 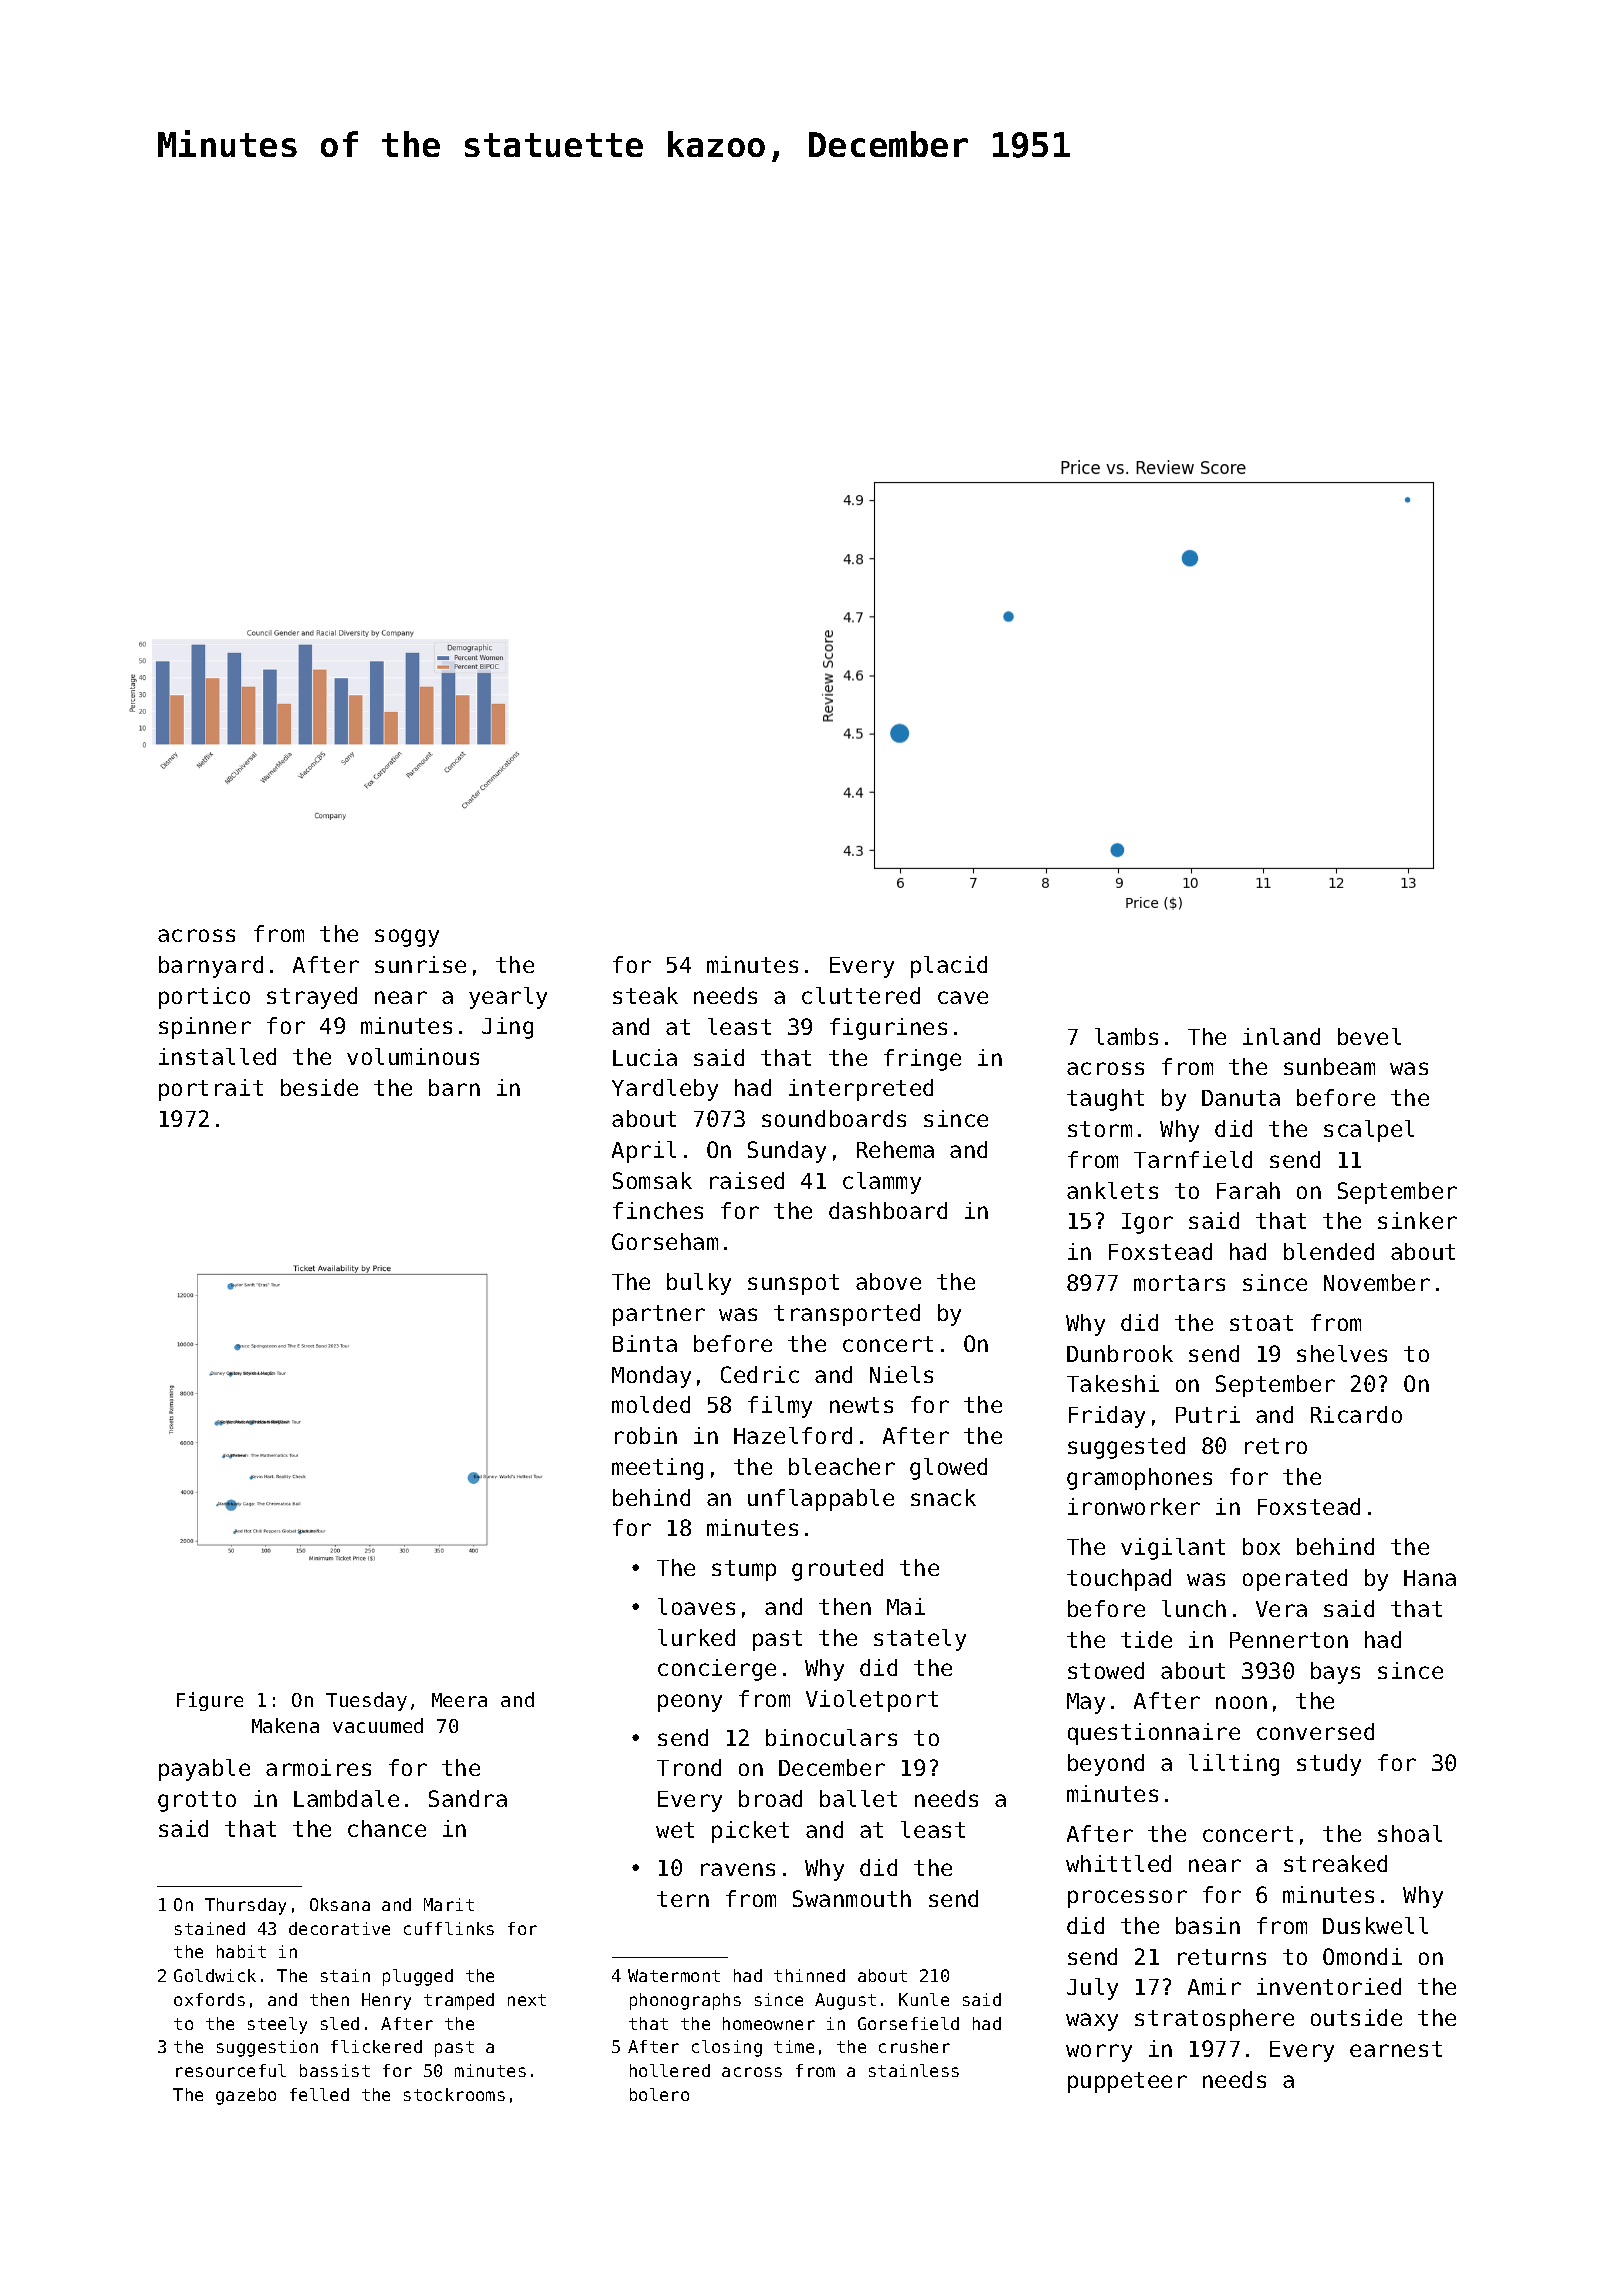 I want to click on Binta, so click(x=645, y=1343).
